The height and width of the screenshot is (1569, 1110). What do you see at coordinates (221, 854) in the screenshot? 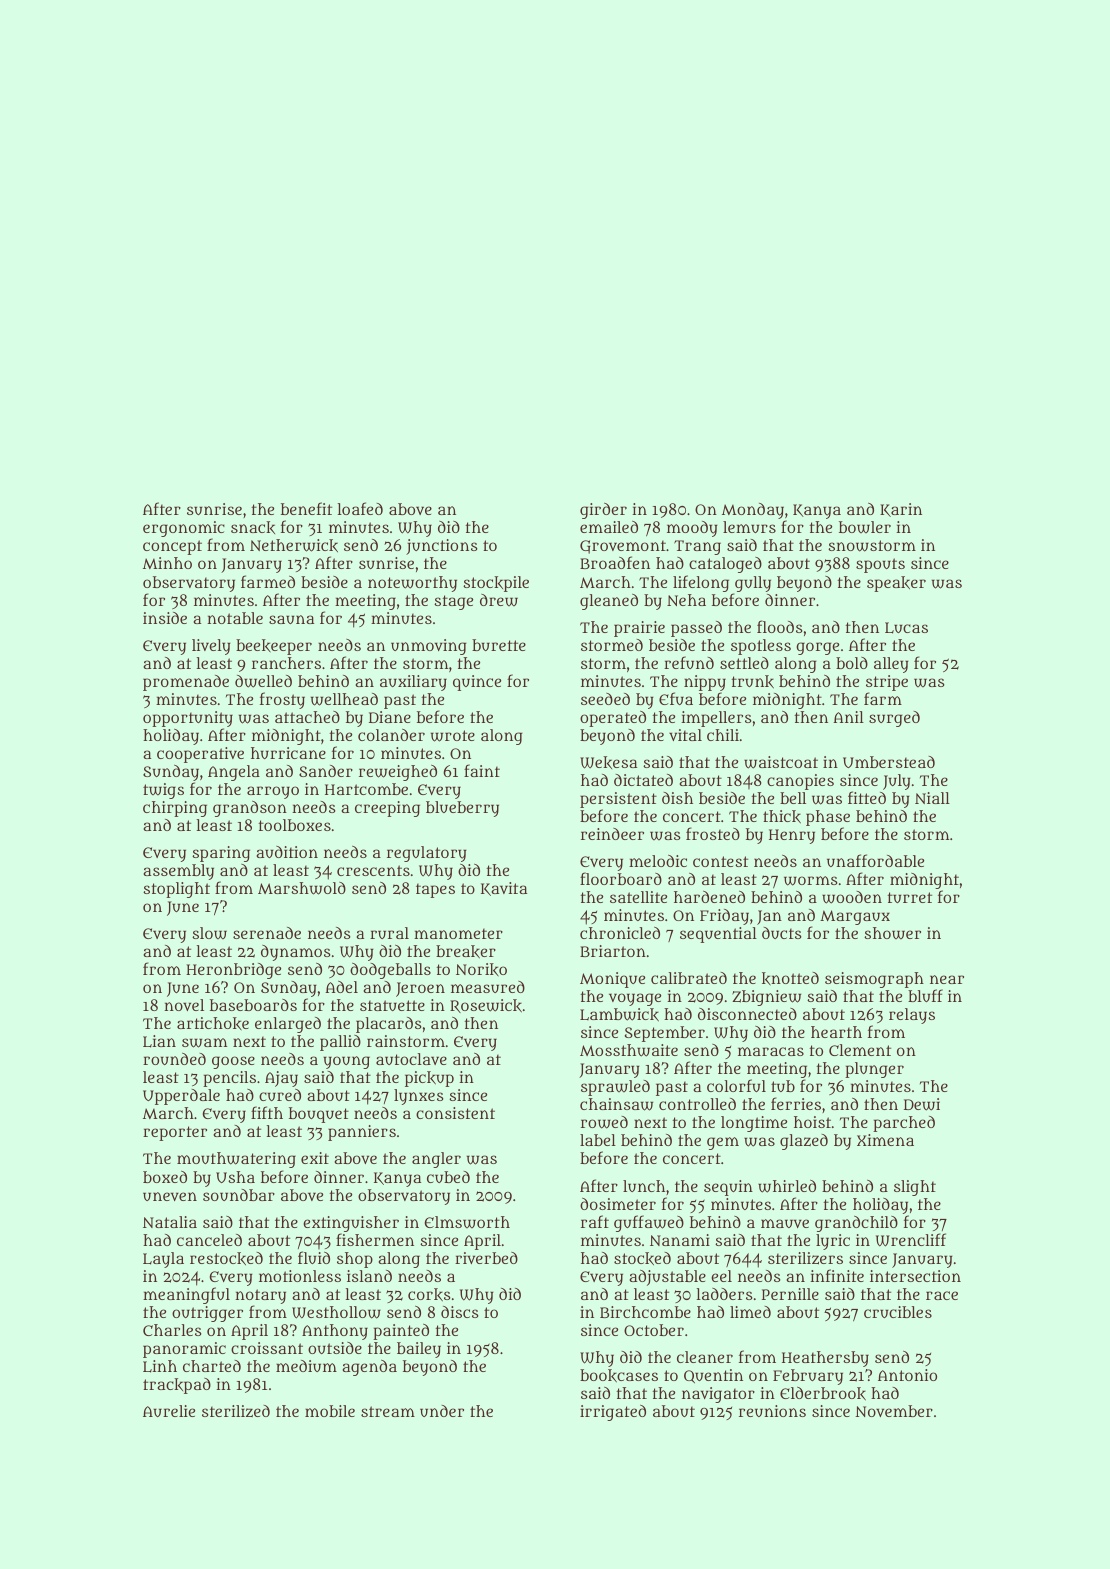
I see `sparing` at bounding box center [221, 854].
